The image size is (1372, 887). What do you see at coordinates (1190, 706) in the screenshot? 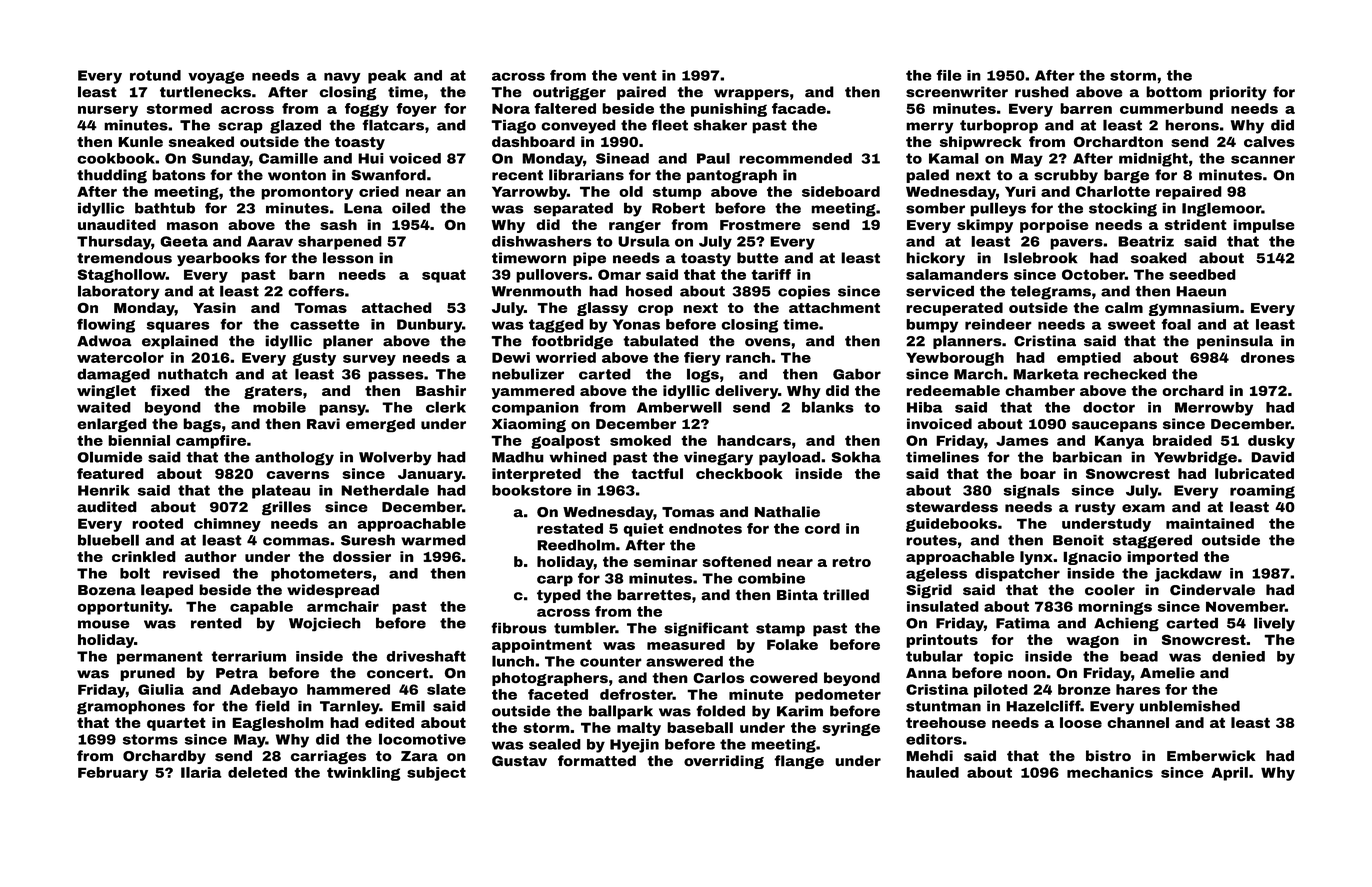
I see `unblemished` at bounding box center [1190, 706].
